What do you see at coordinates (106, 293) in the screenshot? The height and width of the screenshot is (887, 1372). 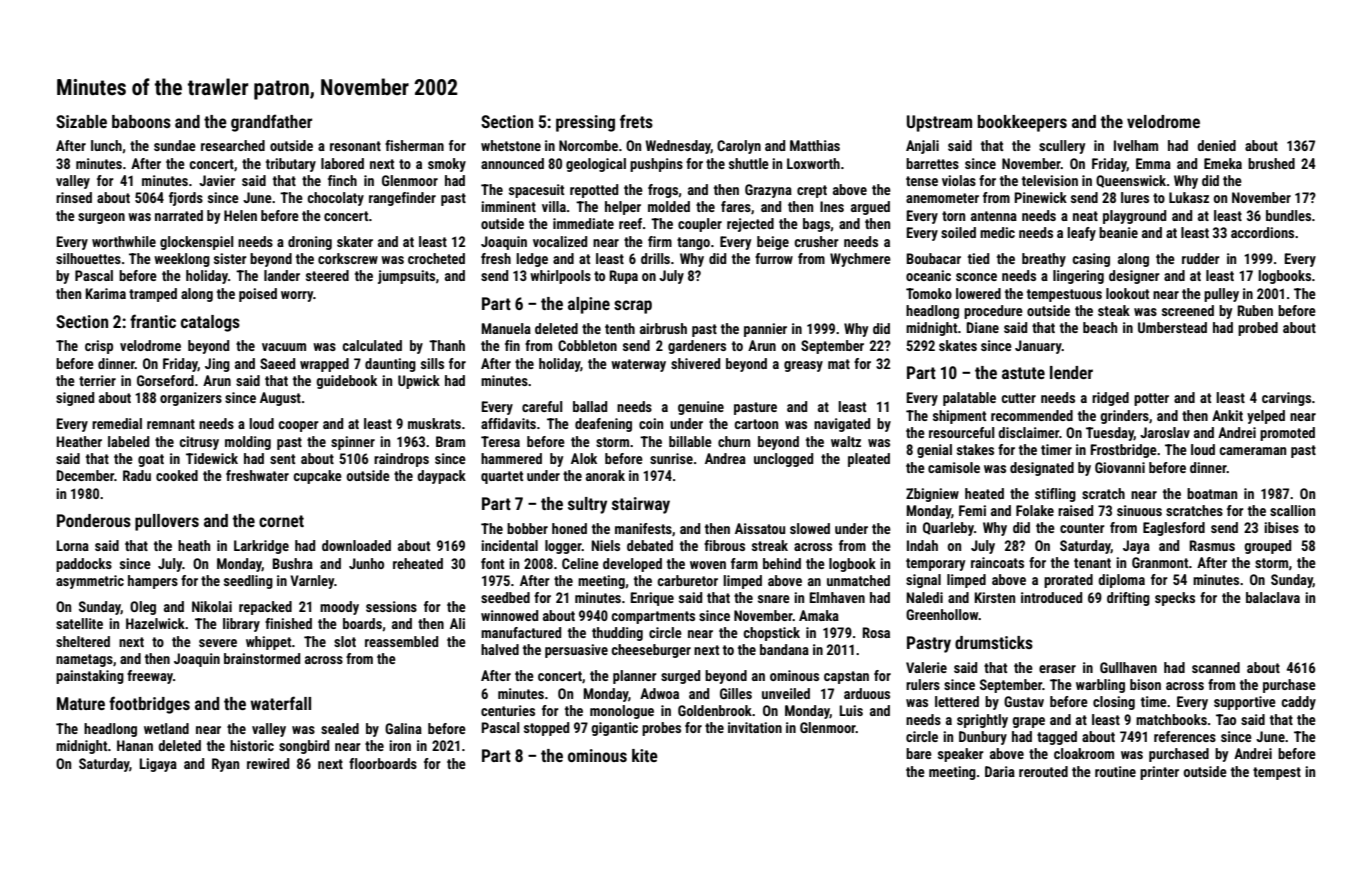 I see `Karima` at bounding box center [106, 293].
